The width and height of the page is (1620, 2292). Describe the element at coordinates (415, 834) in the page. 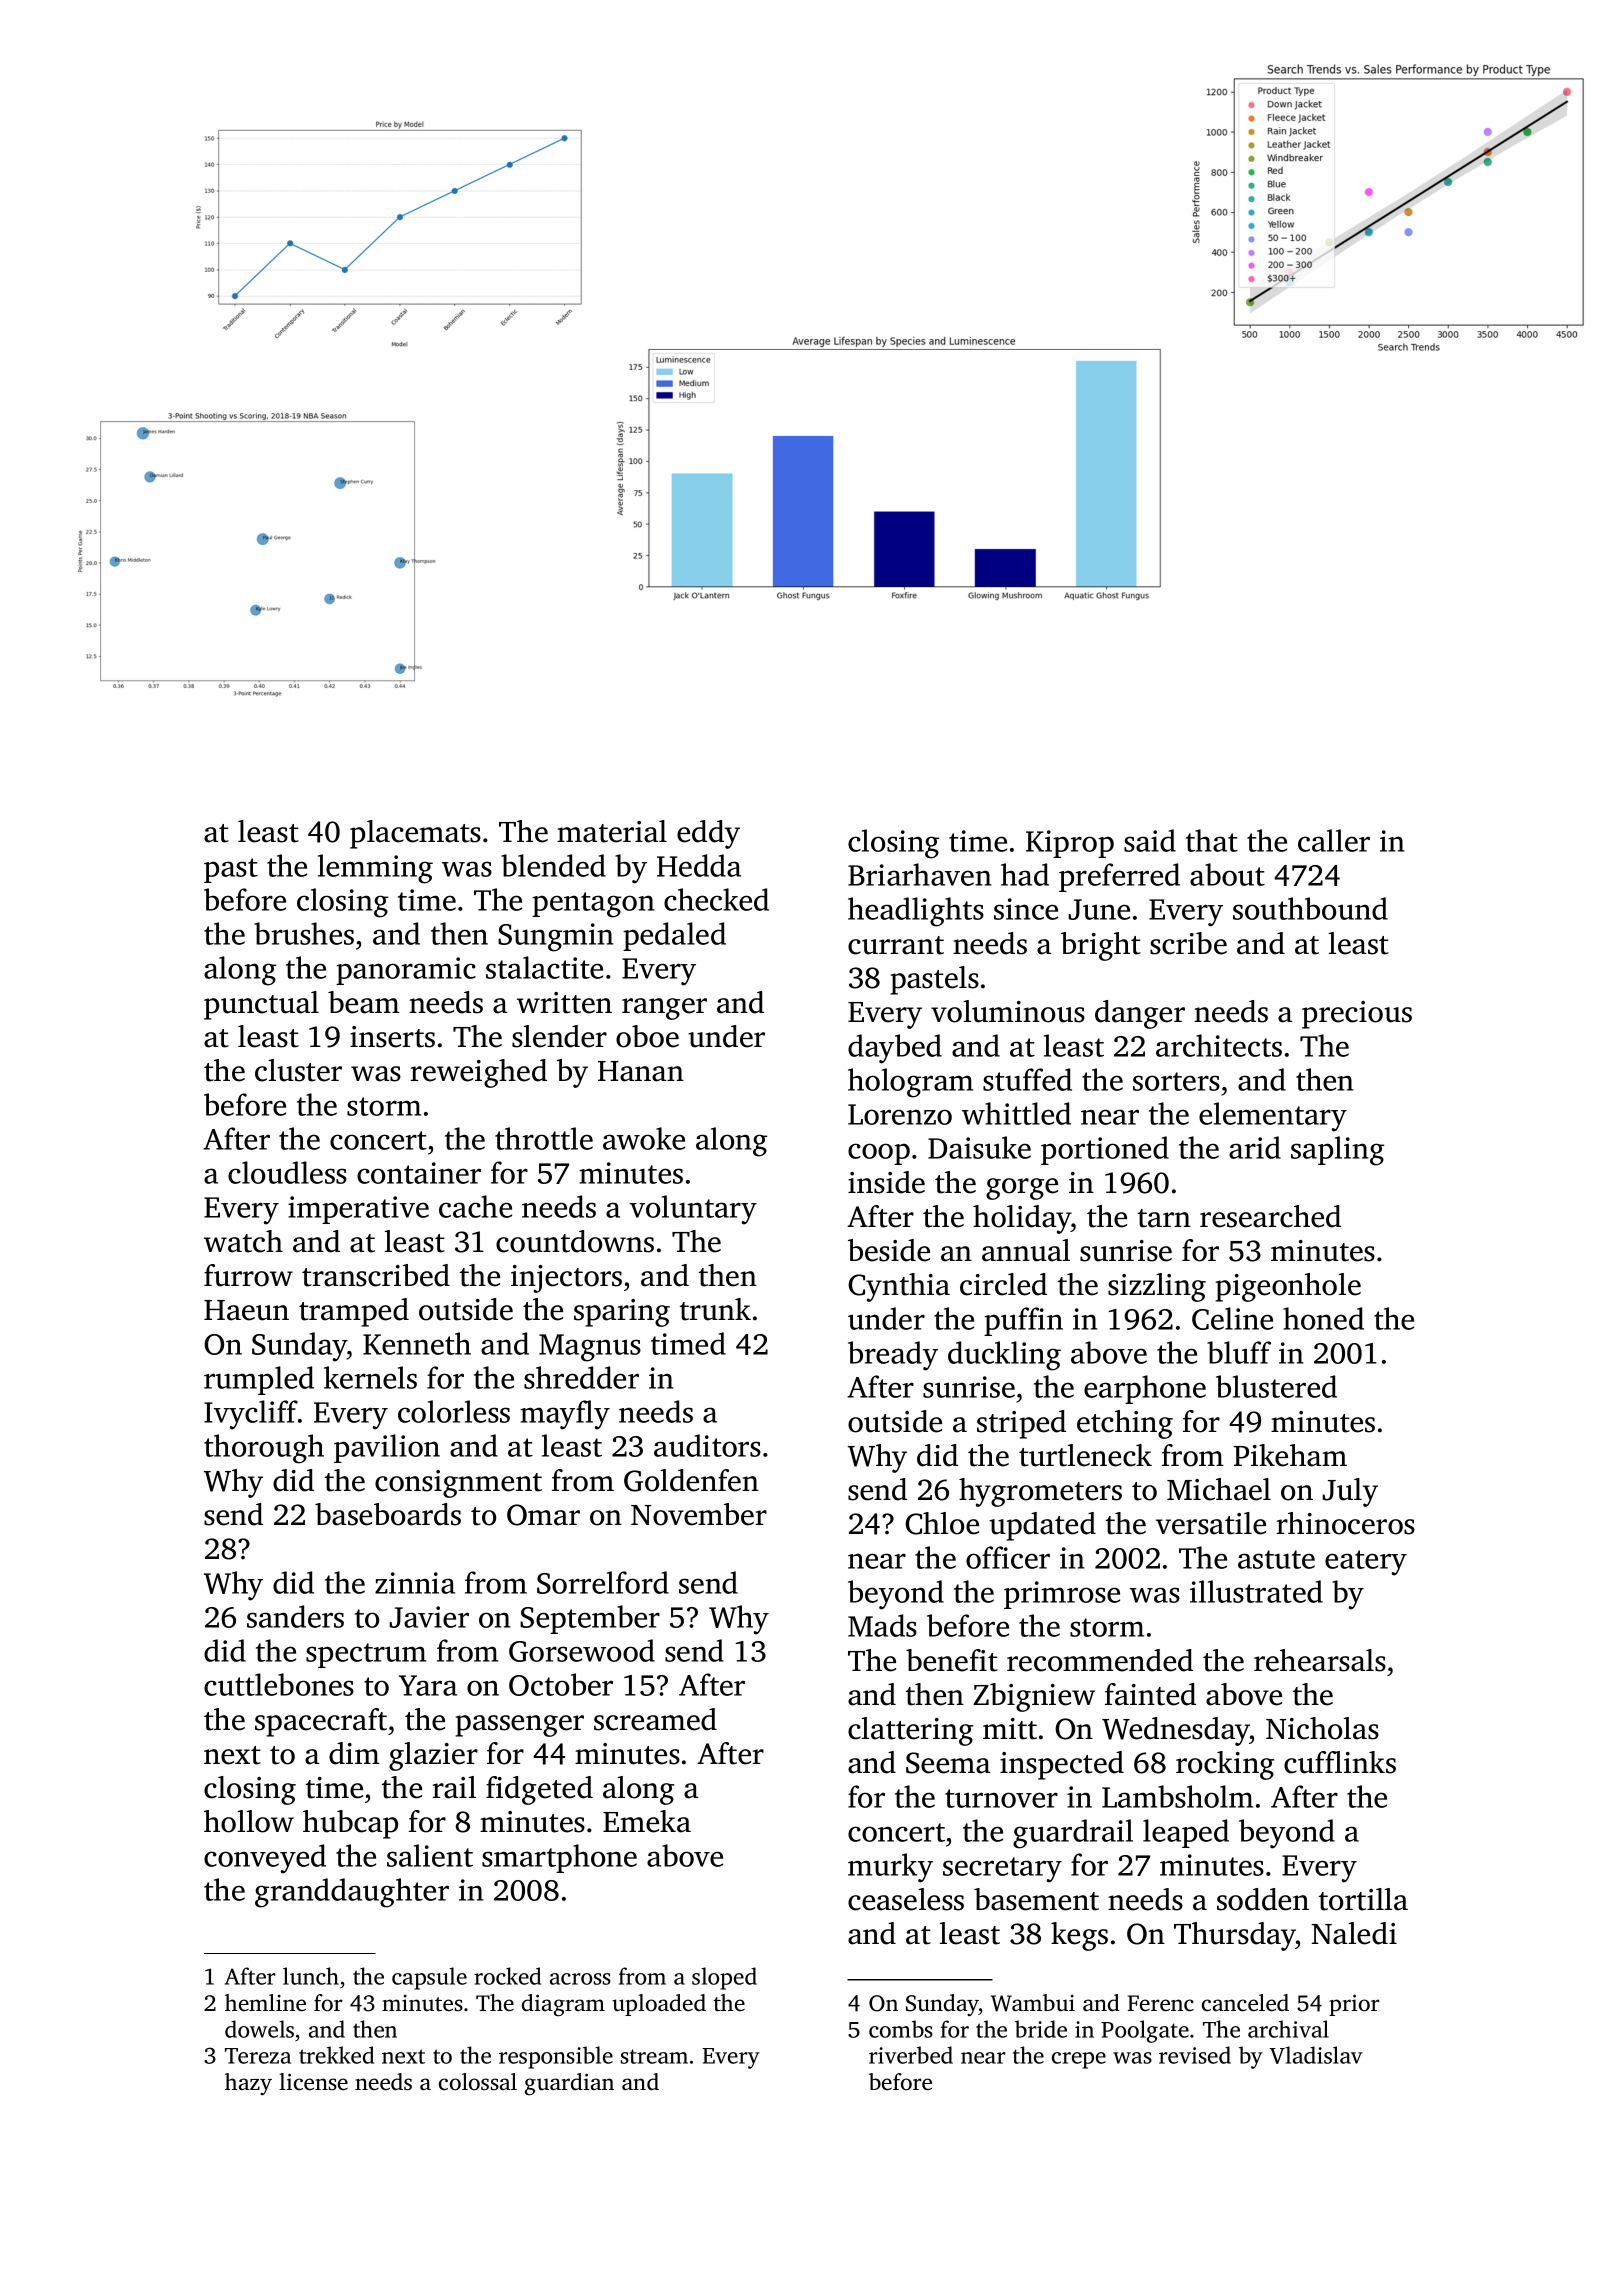

I see `placemats` at that location.
